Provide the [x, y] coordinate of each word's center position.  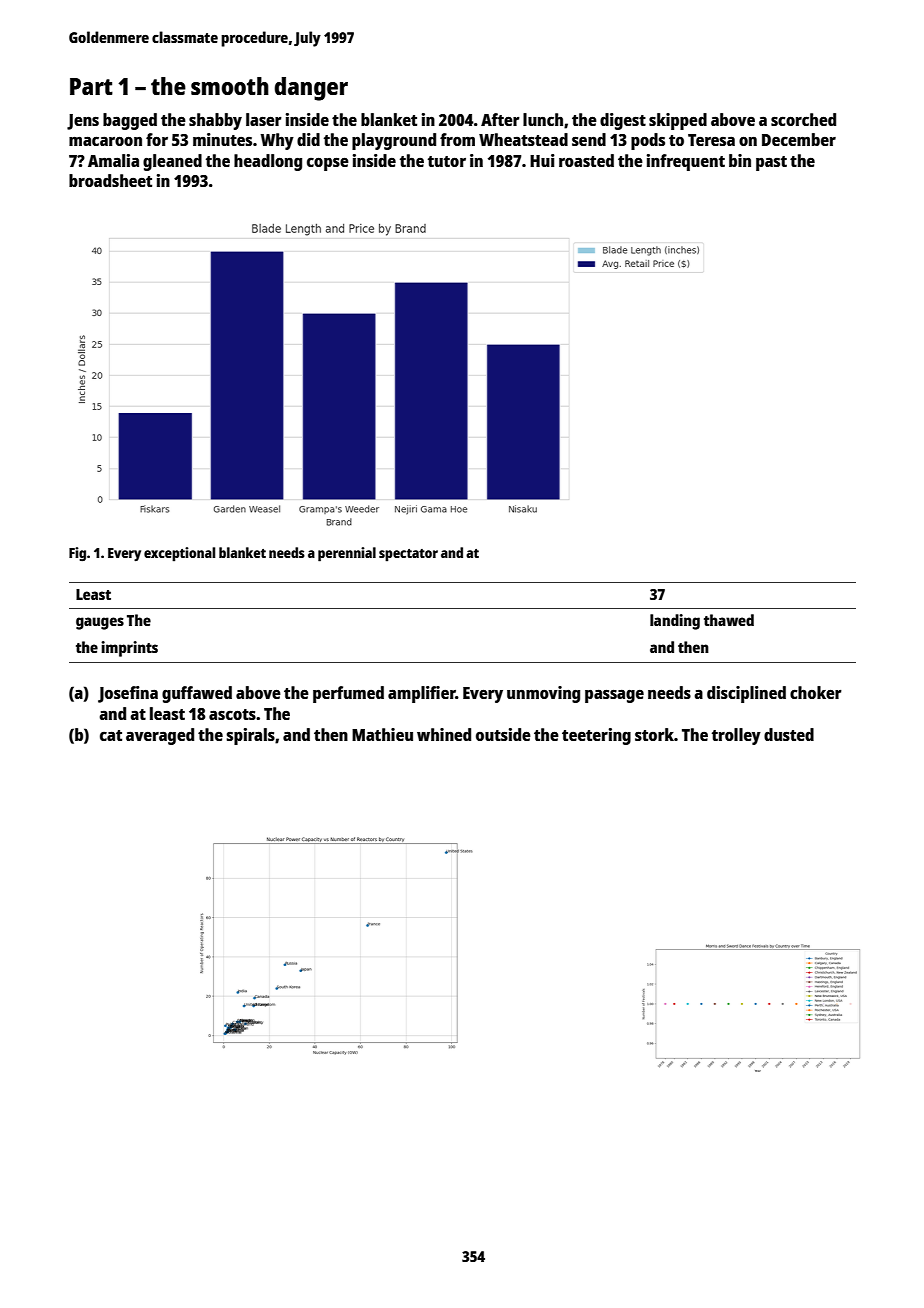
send [589, 139]
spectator [408, 555]
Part [91, 86]
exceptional [179, 554]
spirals [250, 736]
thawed [729, 620]
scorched [803, 119]
